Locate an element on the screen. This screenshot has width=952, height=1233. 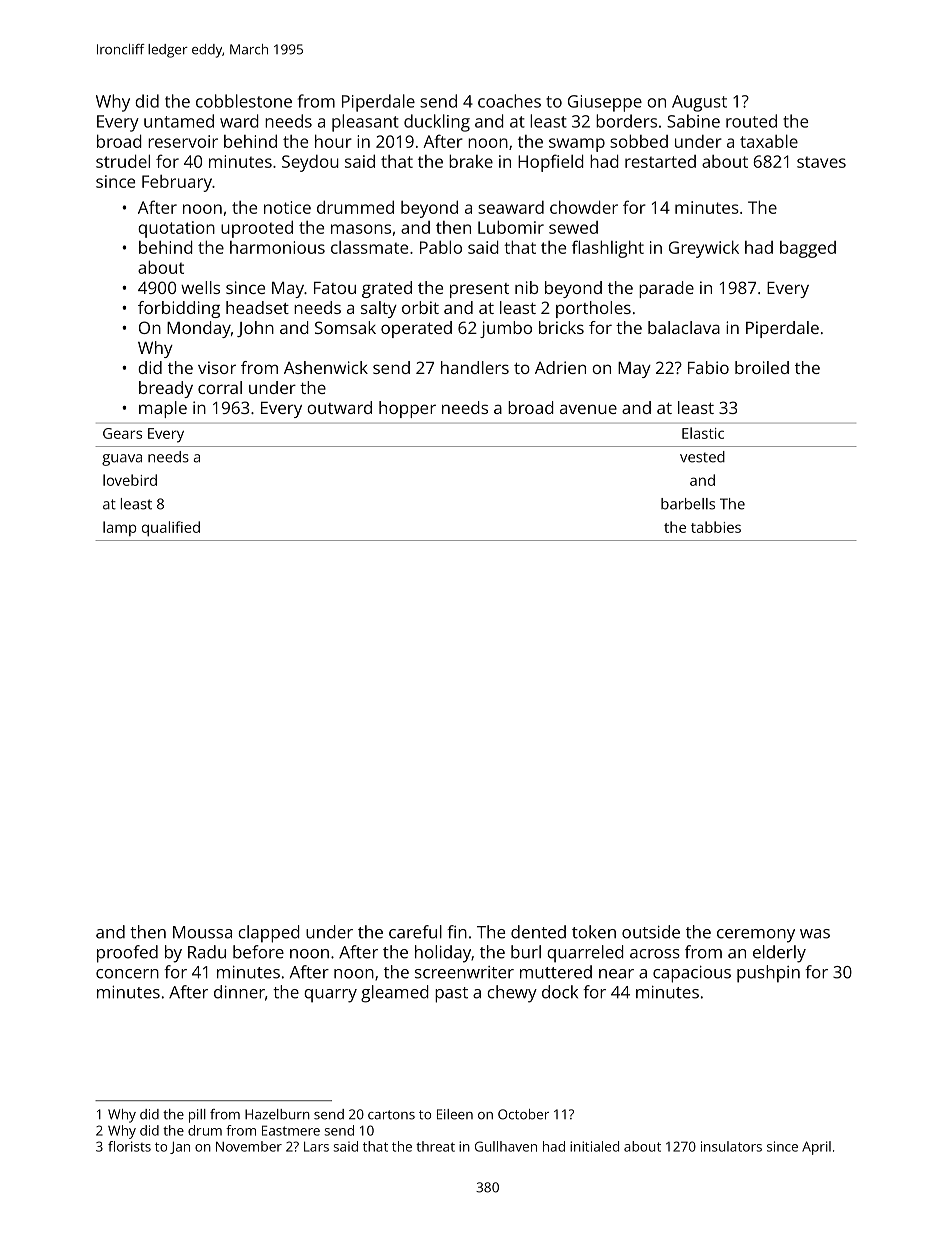
qualified is located at coordinates (171, 529).
